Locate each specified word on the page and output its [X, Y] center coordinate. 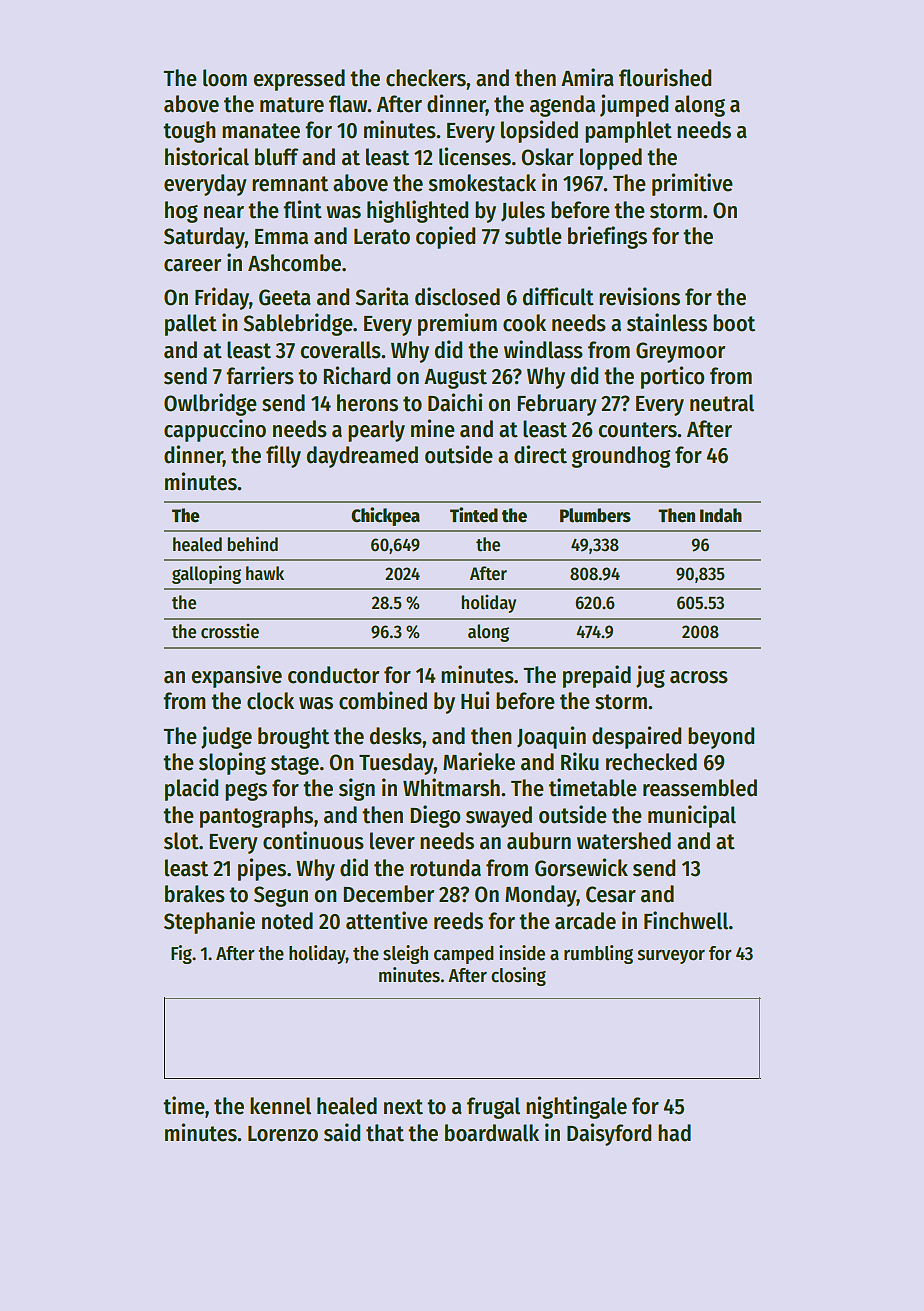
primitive [692, 184]
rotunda [445, 868]
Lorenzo [283, 1134]
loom [225, 78]
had [674, 1133]
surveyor [671, 957]
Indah [721, 515]
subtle [533, 236]
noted [287, 921]
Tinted [474, 515]
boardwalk [492, 1133]
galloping [206, 574]
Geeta [285, 297]
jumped [634, 105]
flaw [348, 104]
